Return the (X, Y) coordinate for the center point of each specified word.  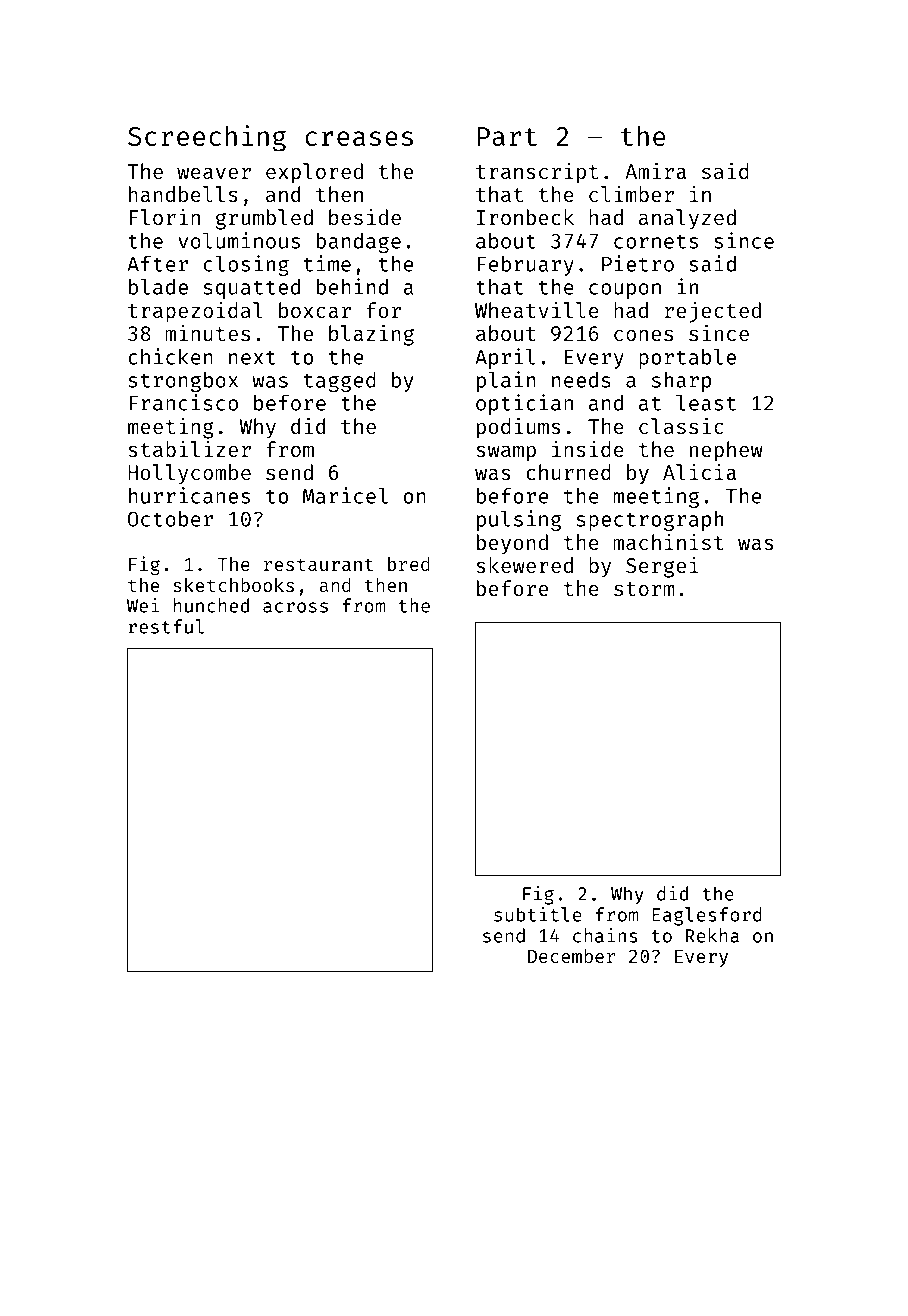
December (572, 956)
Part (507, 136)
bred (409, 564)
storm (644, 589)
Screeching (207, 138)
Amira (655, 170)
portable (687, 358)
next (252, 358)
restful (166, 626)
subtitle (538, 914)
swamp (506, 453)
